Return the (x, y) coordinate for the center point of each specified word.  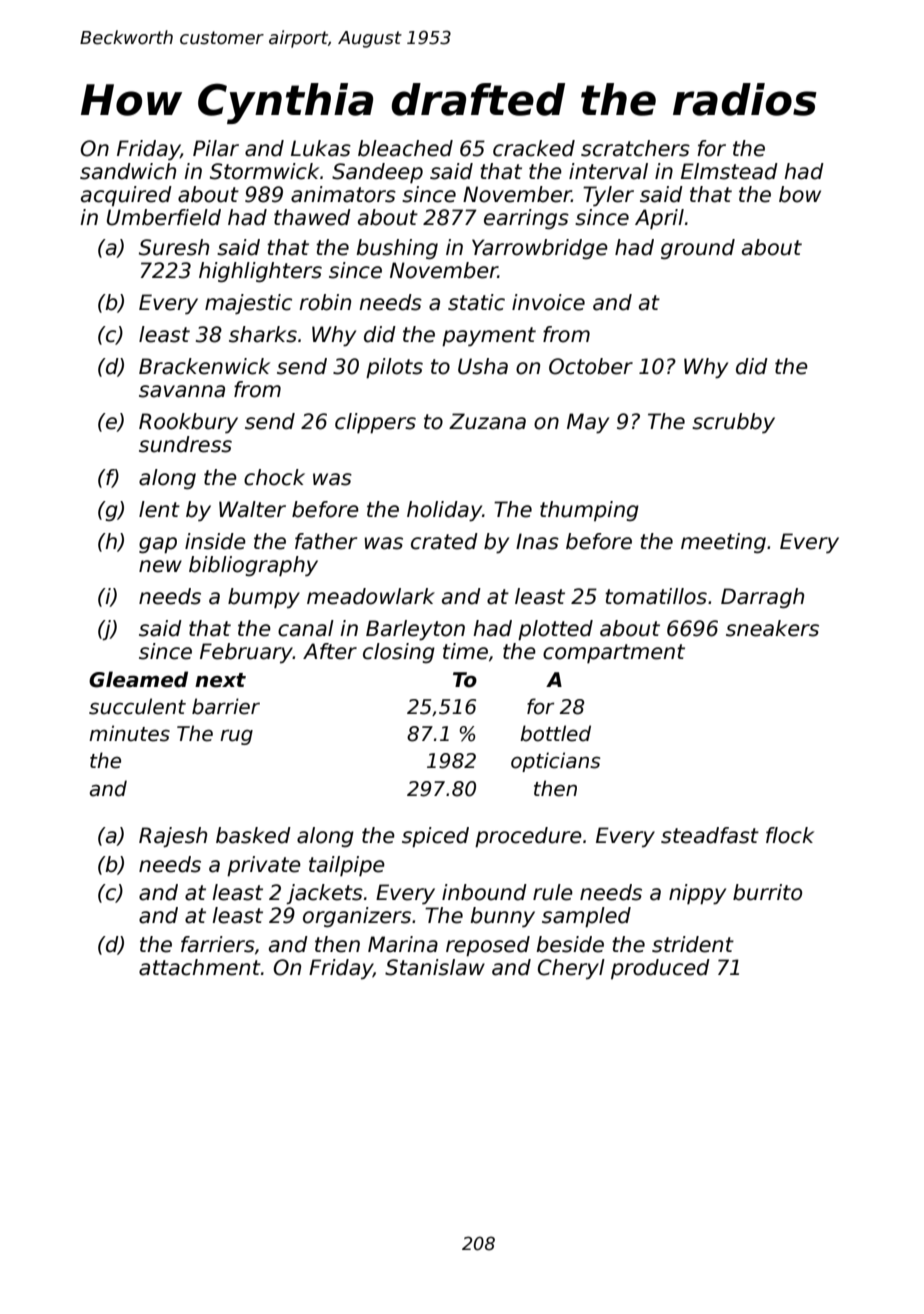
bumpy (264, 598)
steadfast (710, 835)
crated (444, 541)
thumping (589, 511)
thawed (312, 217)
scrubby (733, 423)
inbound (484, 892)
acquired (126, 196)
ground (698, 249)
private (264, 866)
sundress (185, 444)
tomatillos (656, 596)
